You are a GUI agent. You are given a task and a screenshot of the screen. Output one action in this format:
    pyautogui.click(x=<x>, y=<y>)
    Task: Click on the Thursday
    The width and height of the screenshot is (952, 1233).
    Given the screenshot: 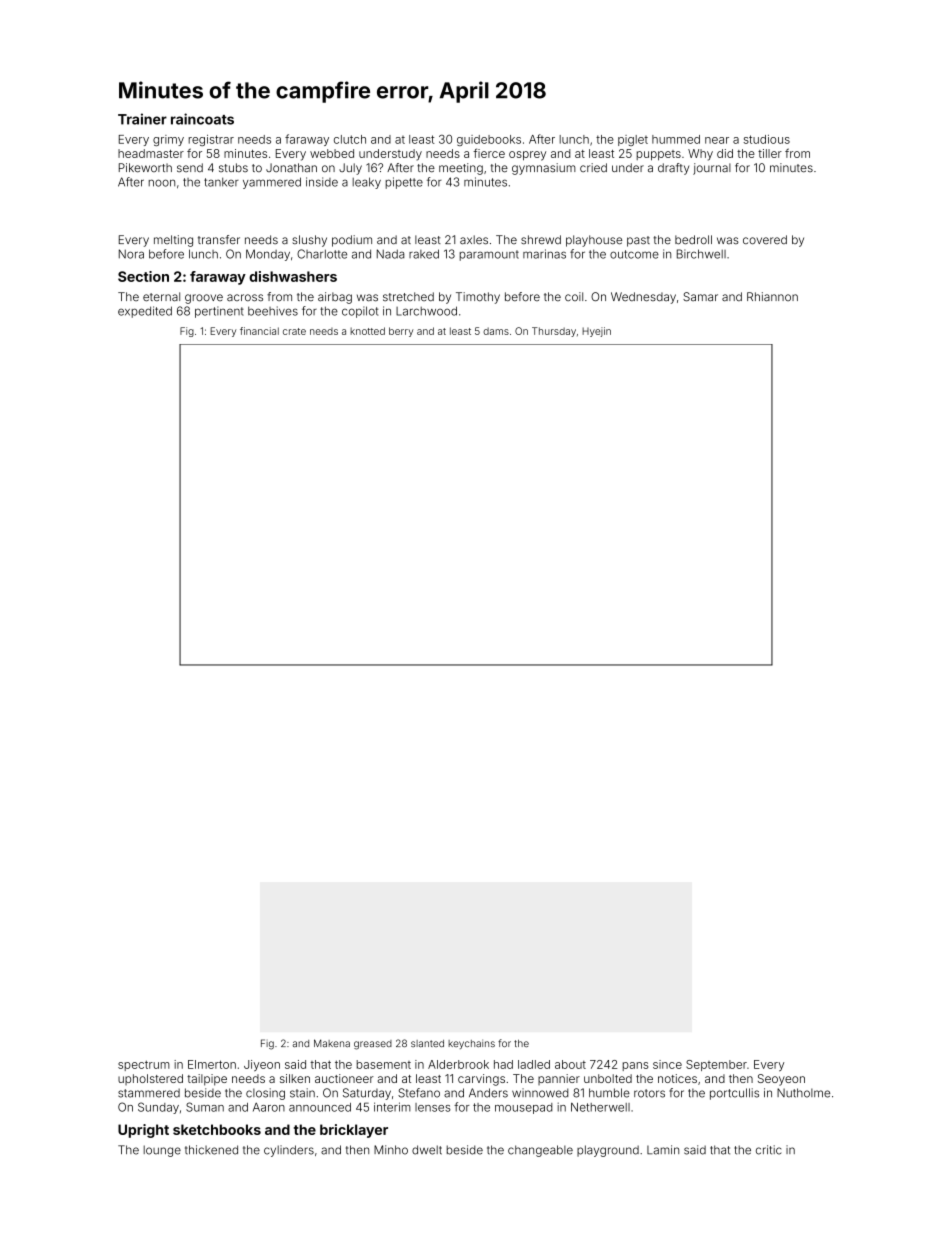 What is the action you would take?
    pyautogui.click(x=554, y=332)
